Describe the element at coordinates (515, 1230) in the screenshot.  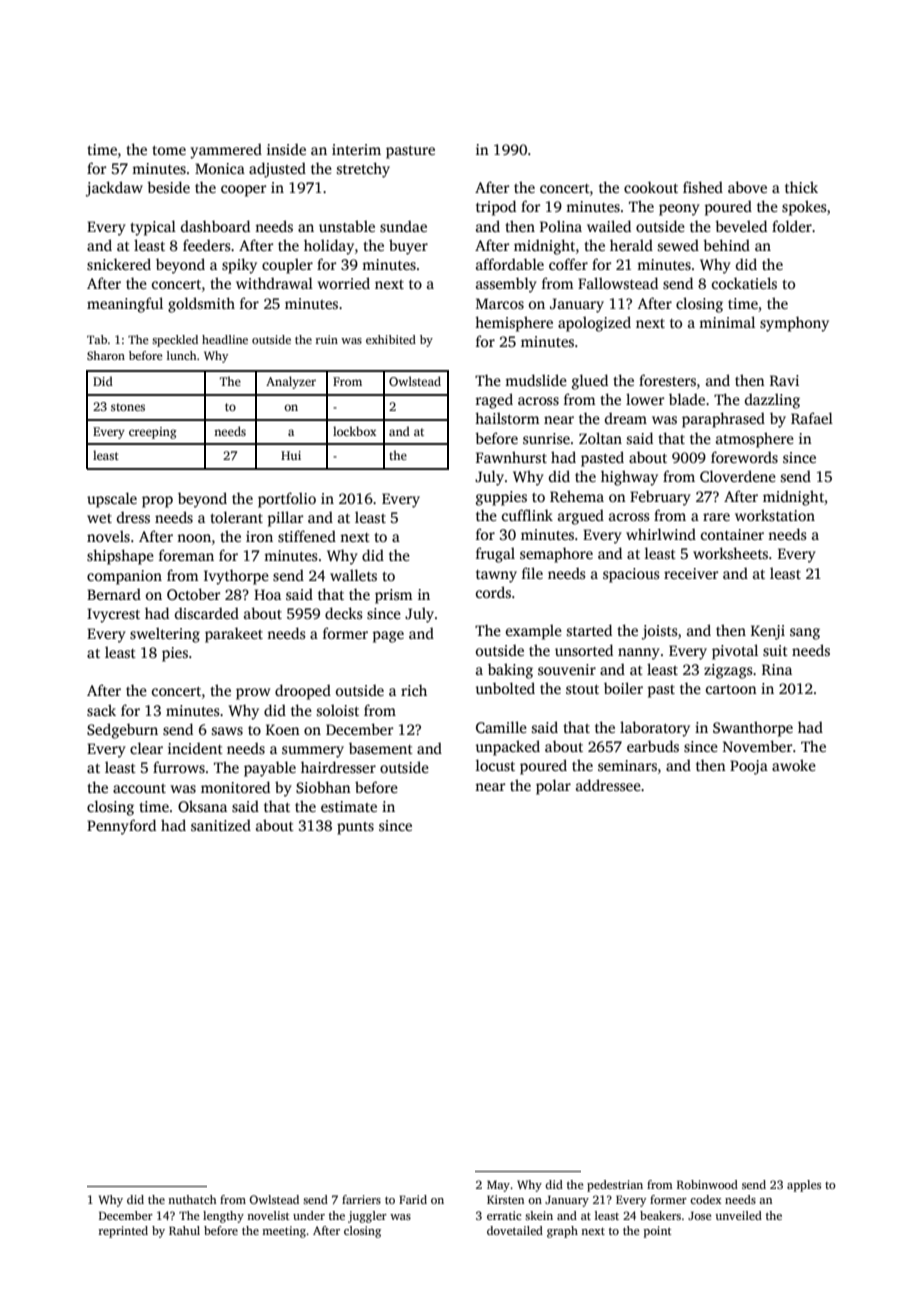
I see `dovetailed` at that location.
